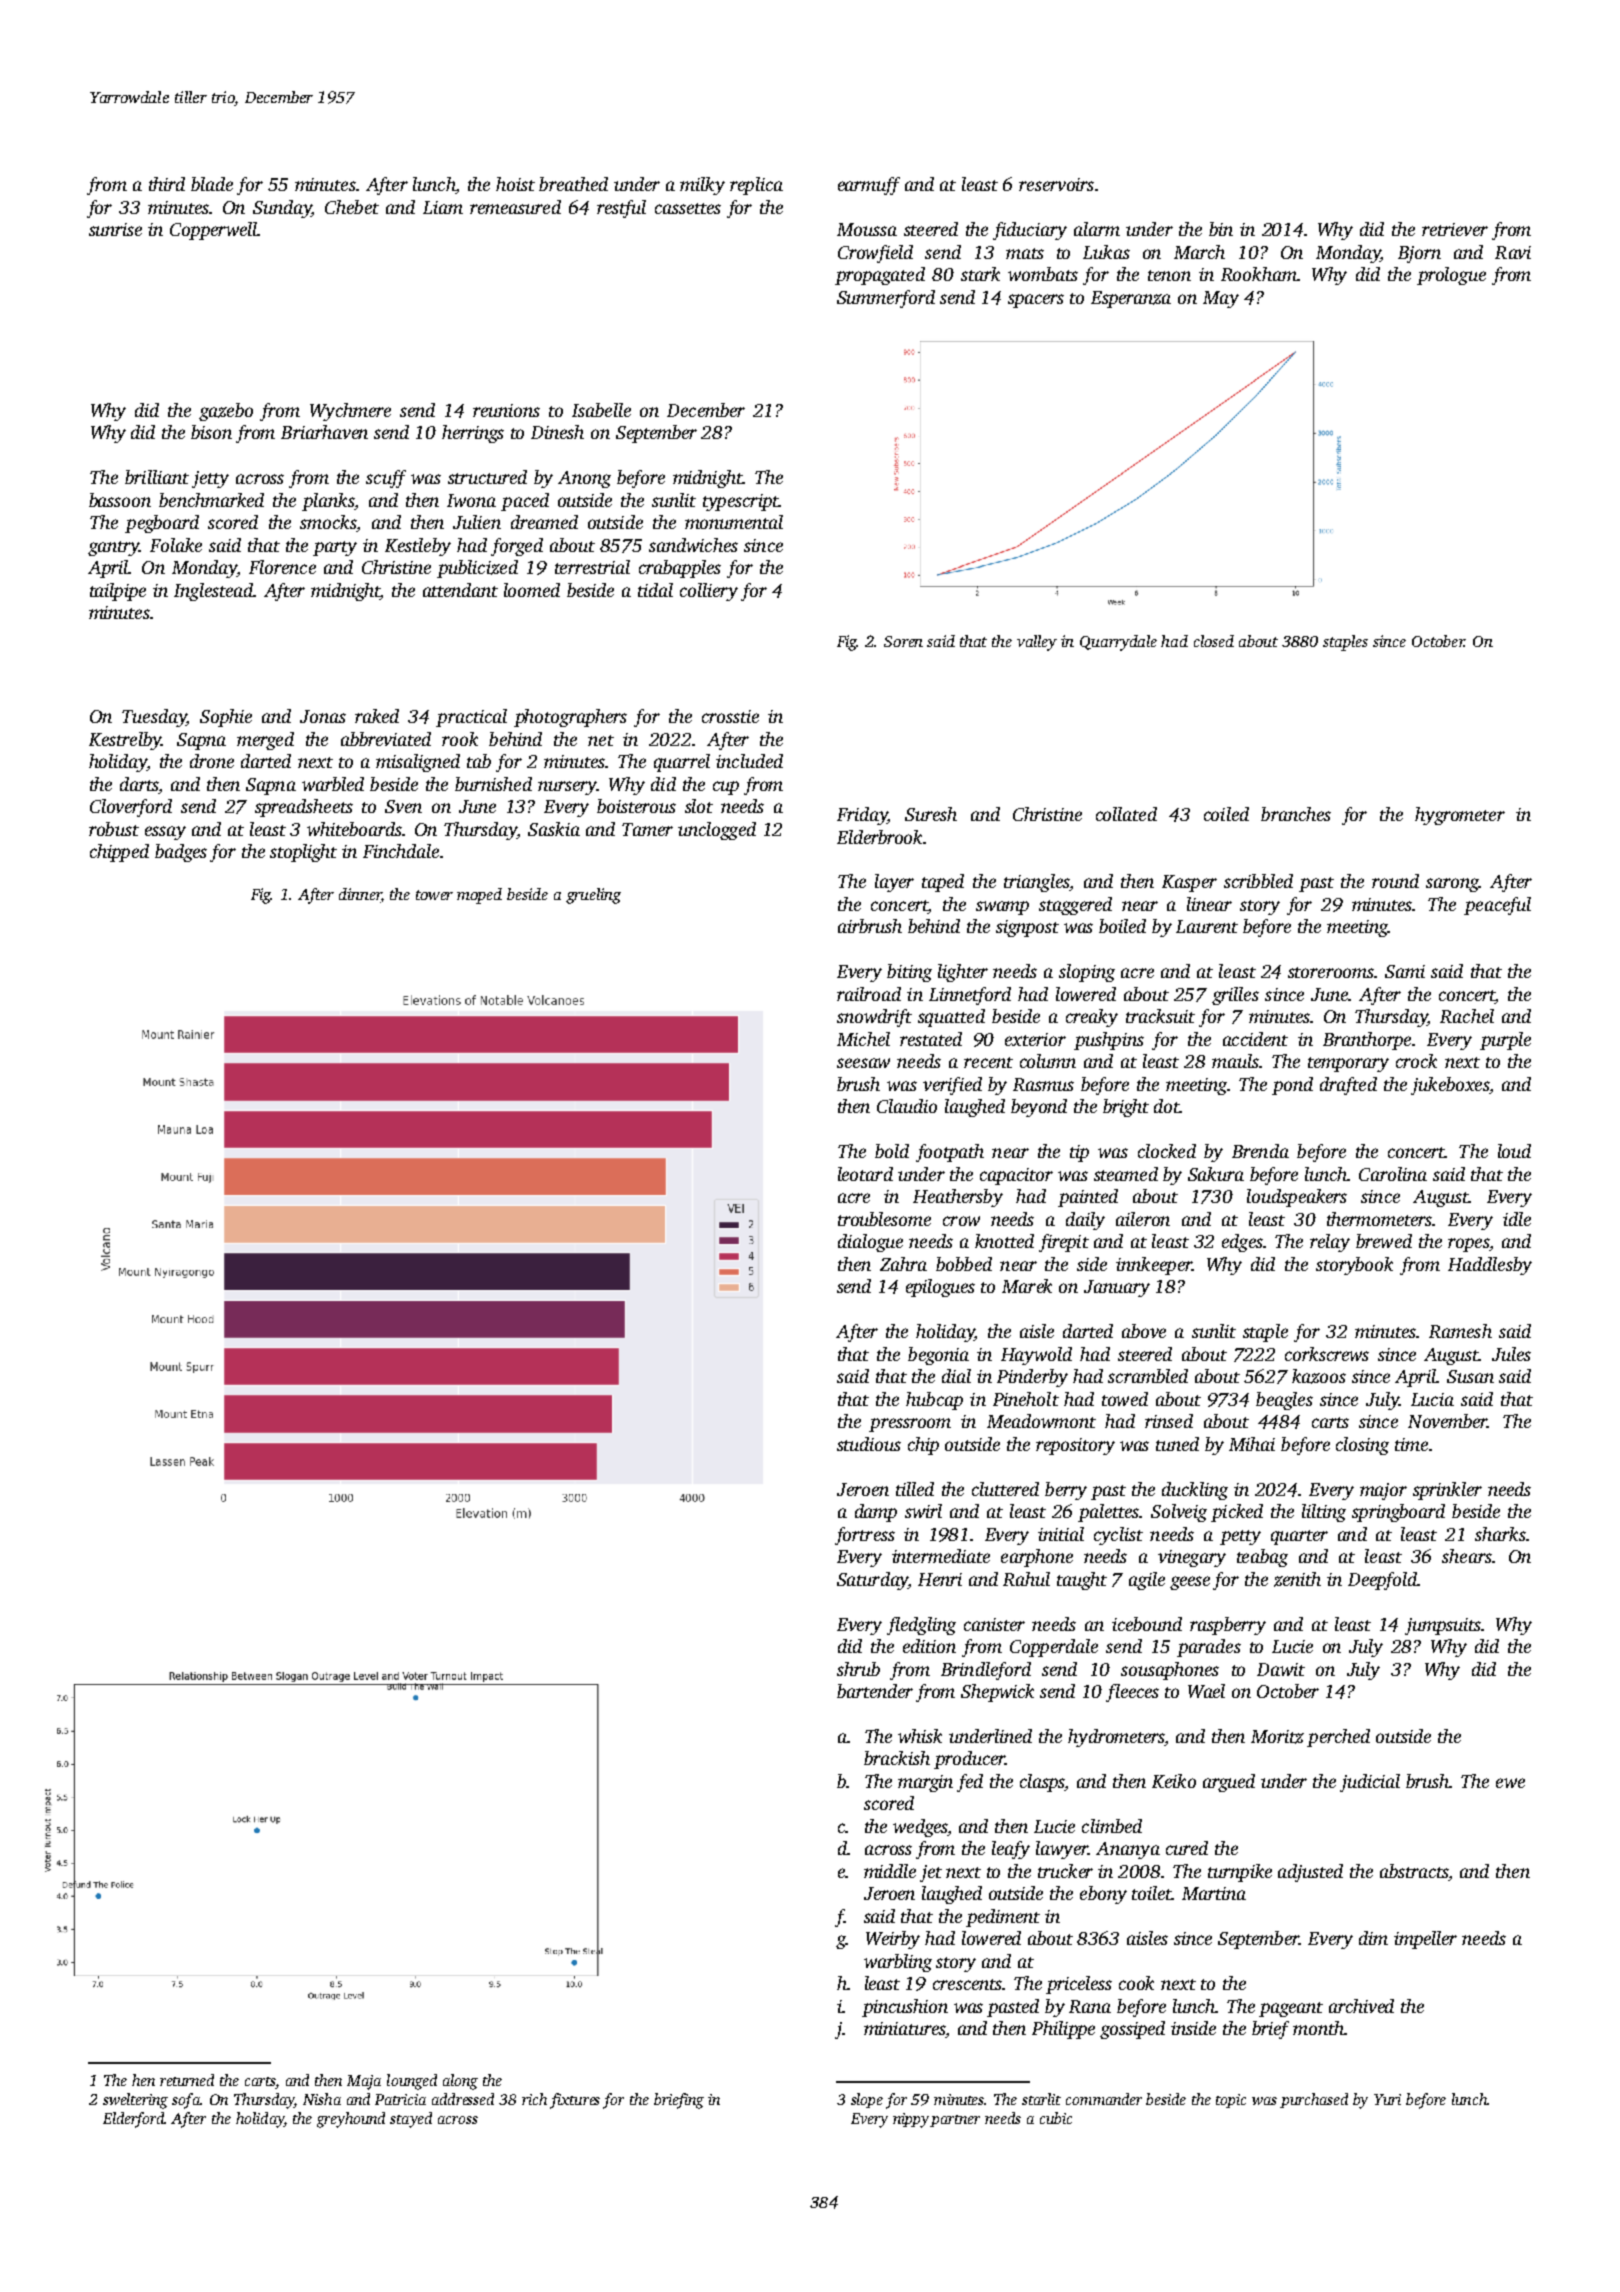 The height and width of the screenshot is (2292, 1620). Describe the element at coordinates (1467, 1556) in the screenshot. I see `shears` at that location.
